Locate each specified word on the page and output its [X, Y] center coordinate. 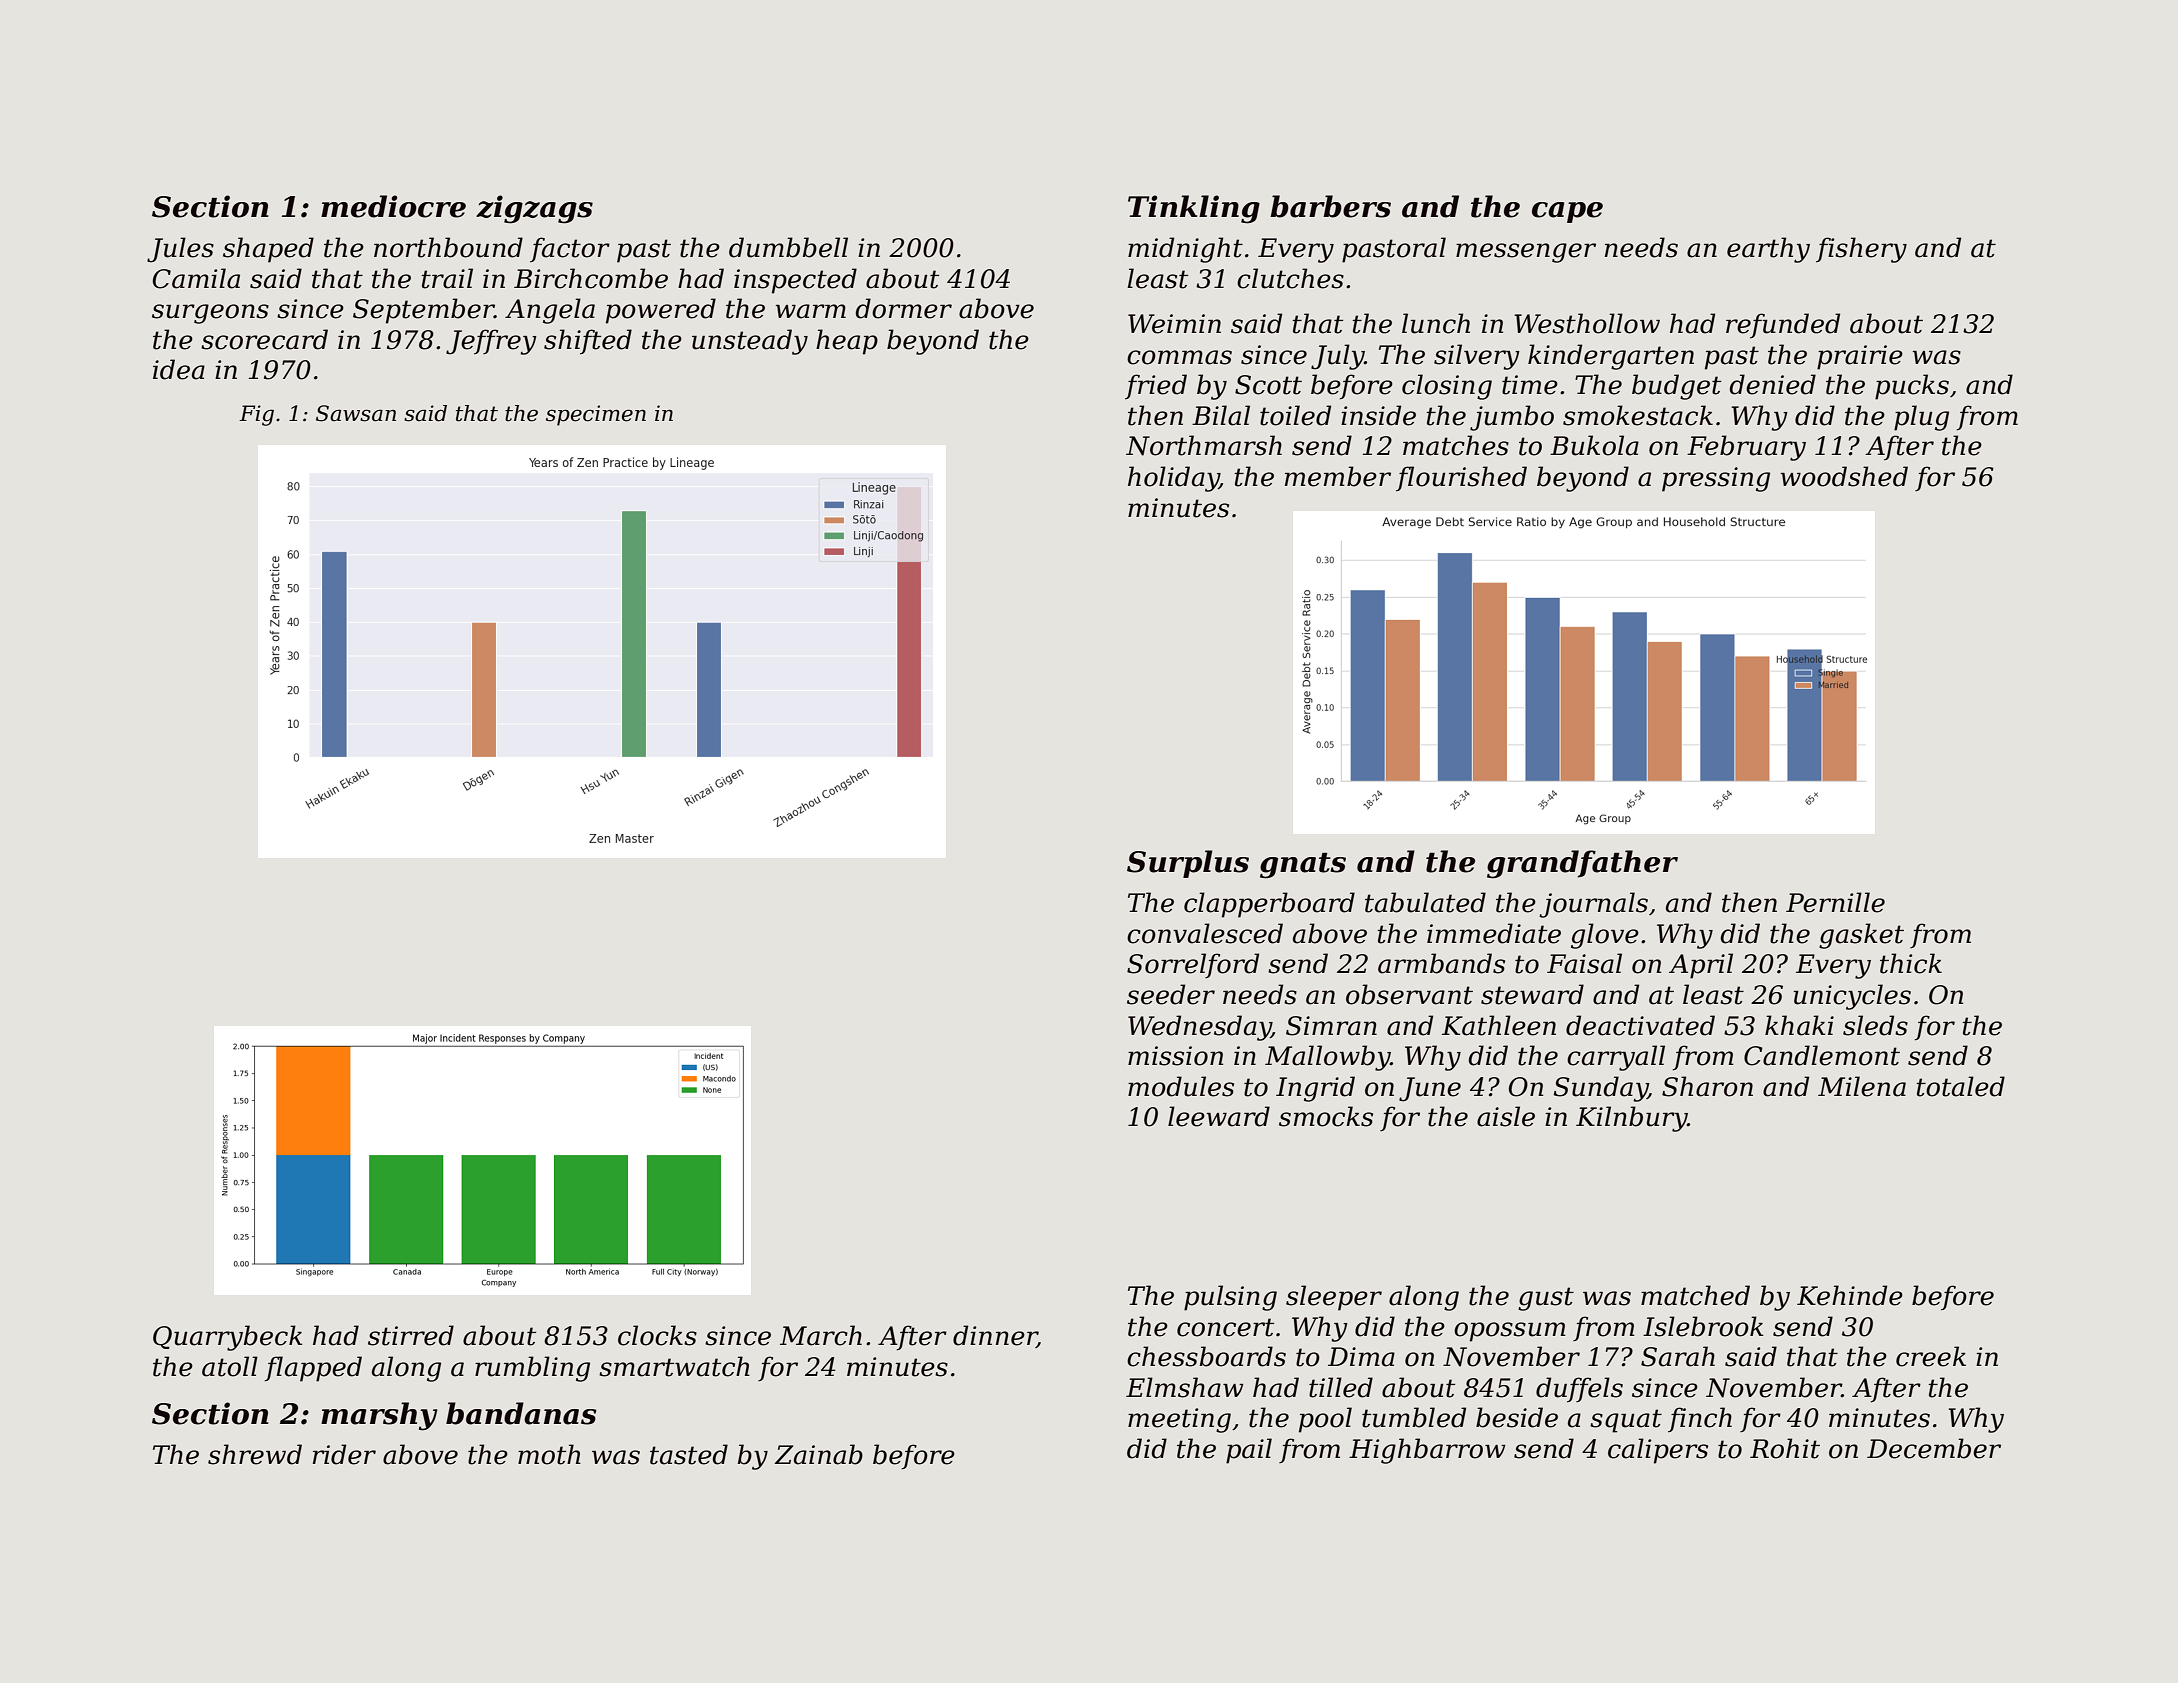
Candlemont [1822, 1055]
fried [1156, 386]
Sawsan [356, 413]
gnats [1303, 866]
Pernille [1835, 902]
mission [1175, 1056]
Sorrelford [1193, 965]
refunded [1783, 325]
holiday [1173, 479]
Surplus [1188, 864]
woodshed [1844, 476]
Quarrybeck [227, 1338]
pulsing [1230, 1298]
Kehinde [1850, 1295]
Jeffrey [491, 342]
